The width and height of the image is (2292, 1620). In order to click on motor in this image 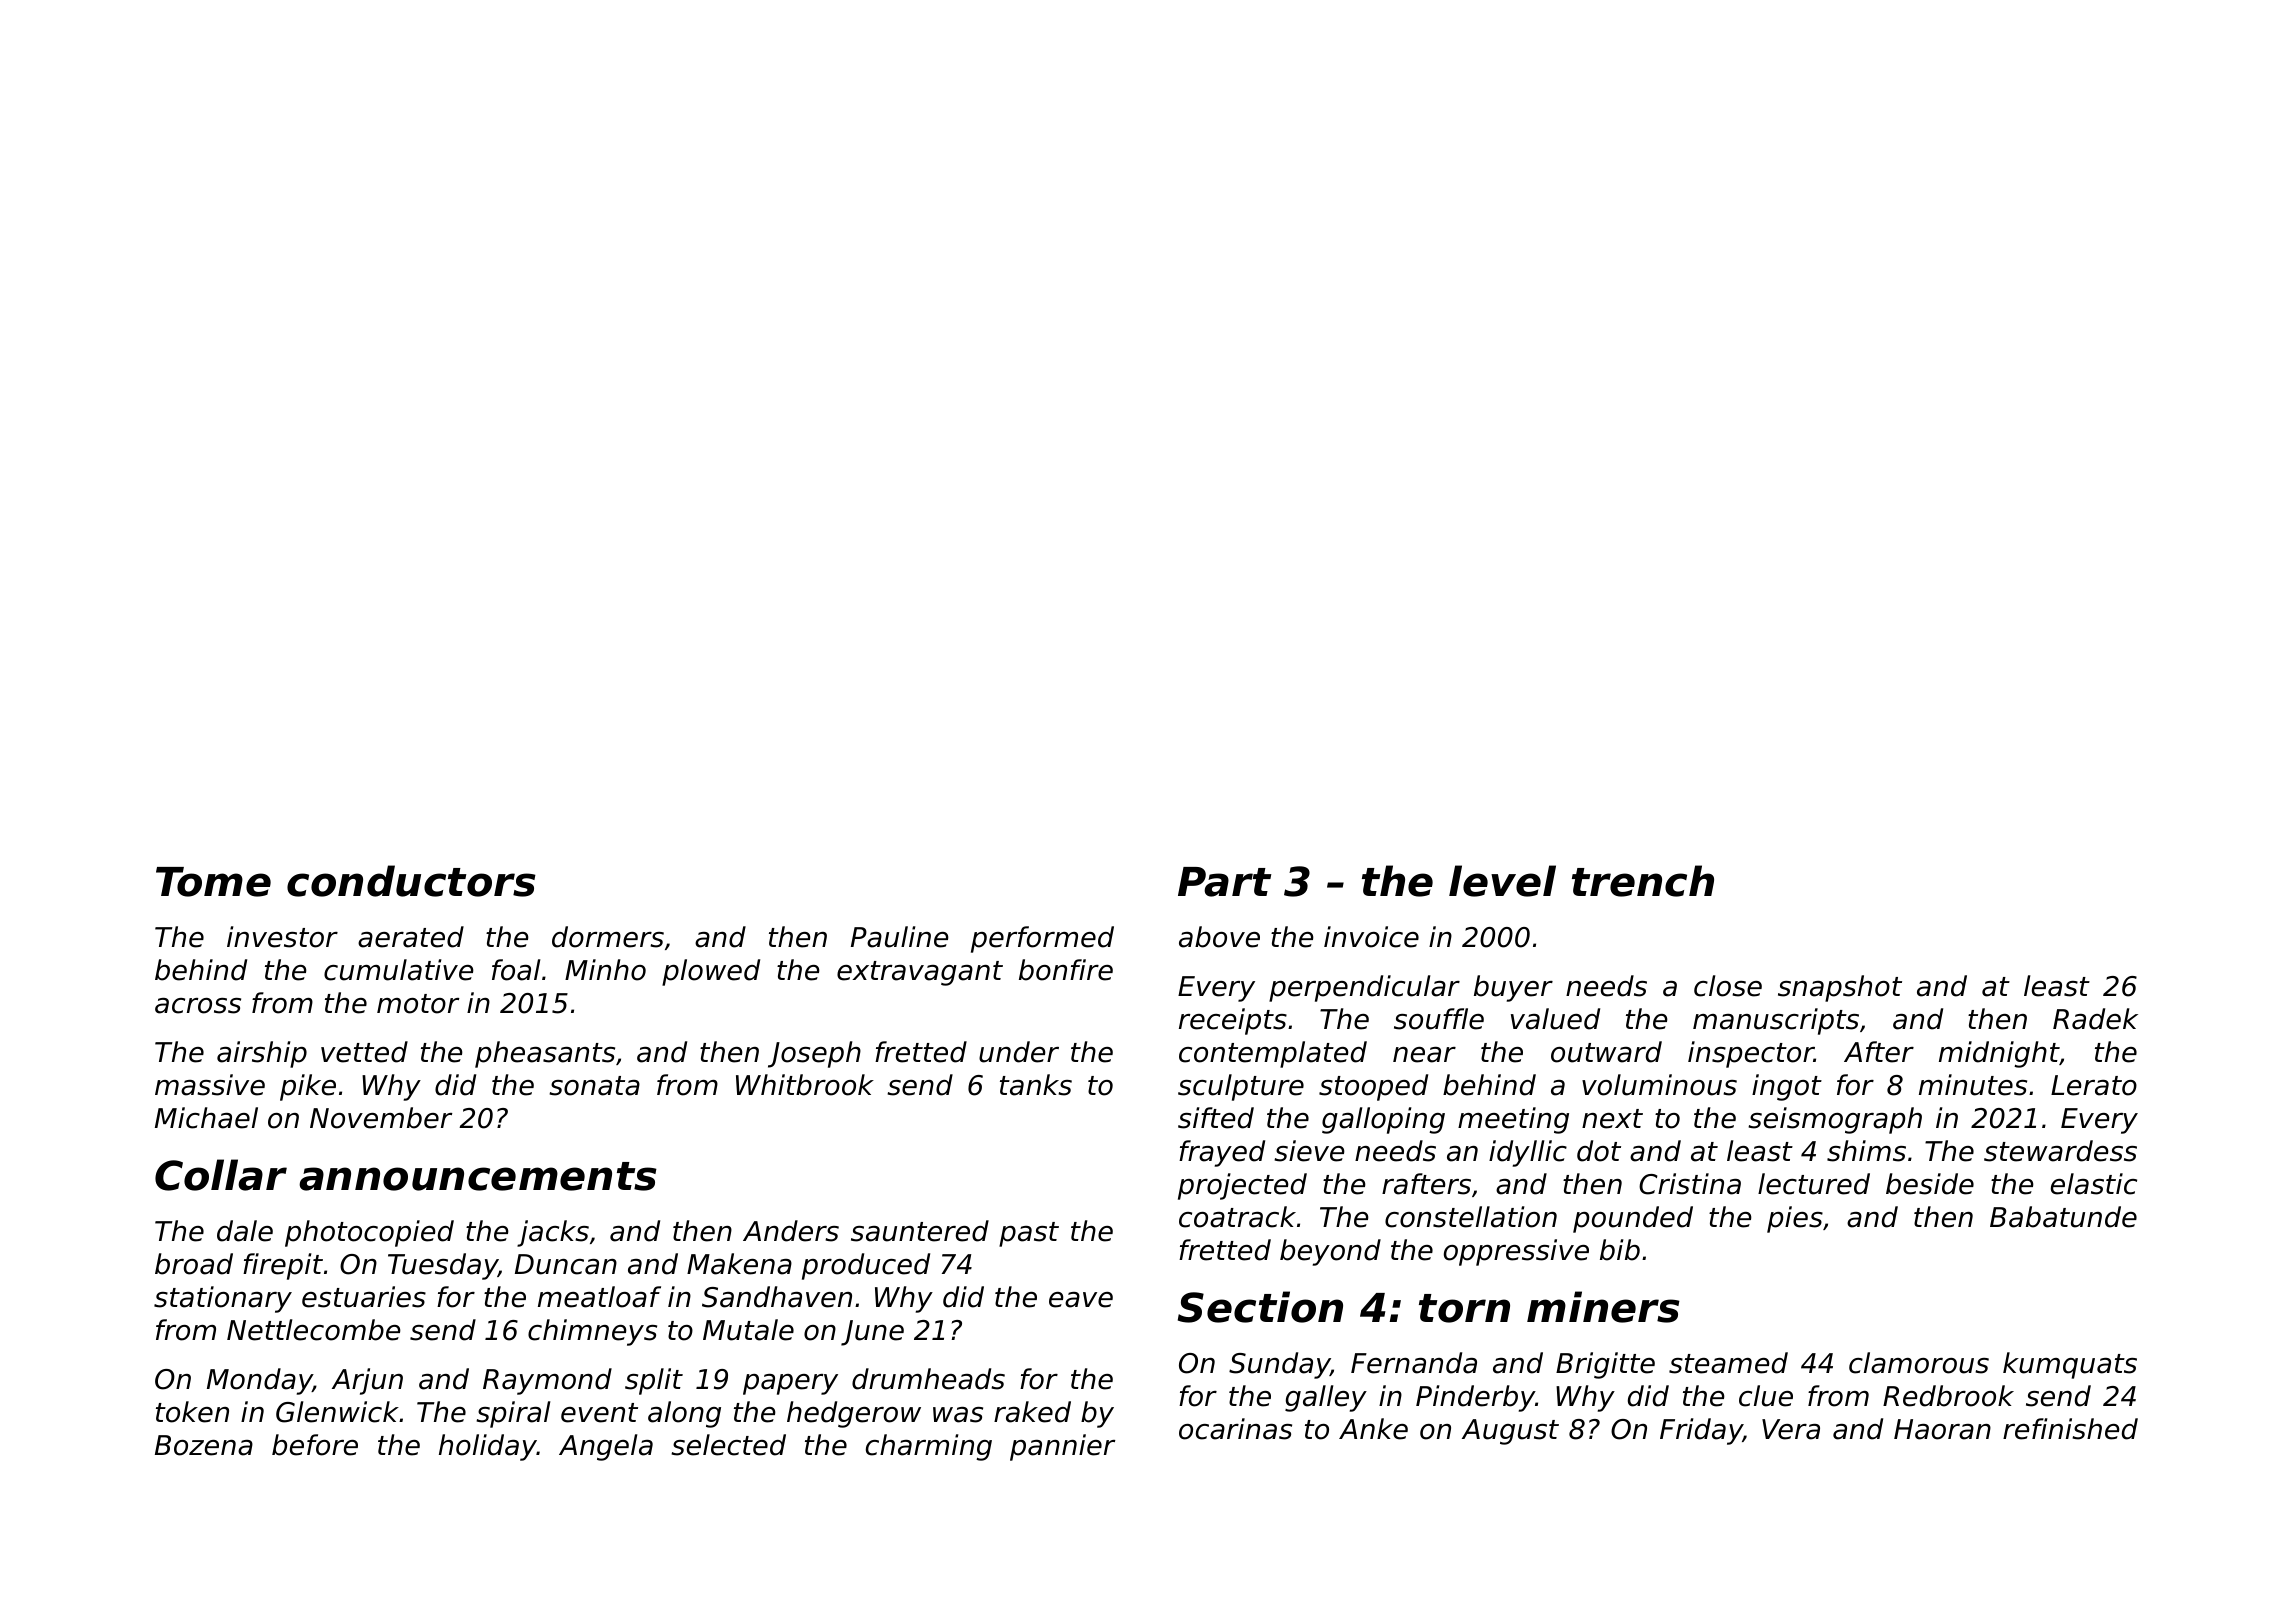, I will do `click(418, 1004)`.
